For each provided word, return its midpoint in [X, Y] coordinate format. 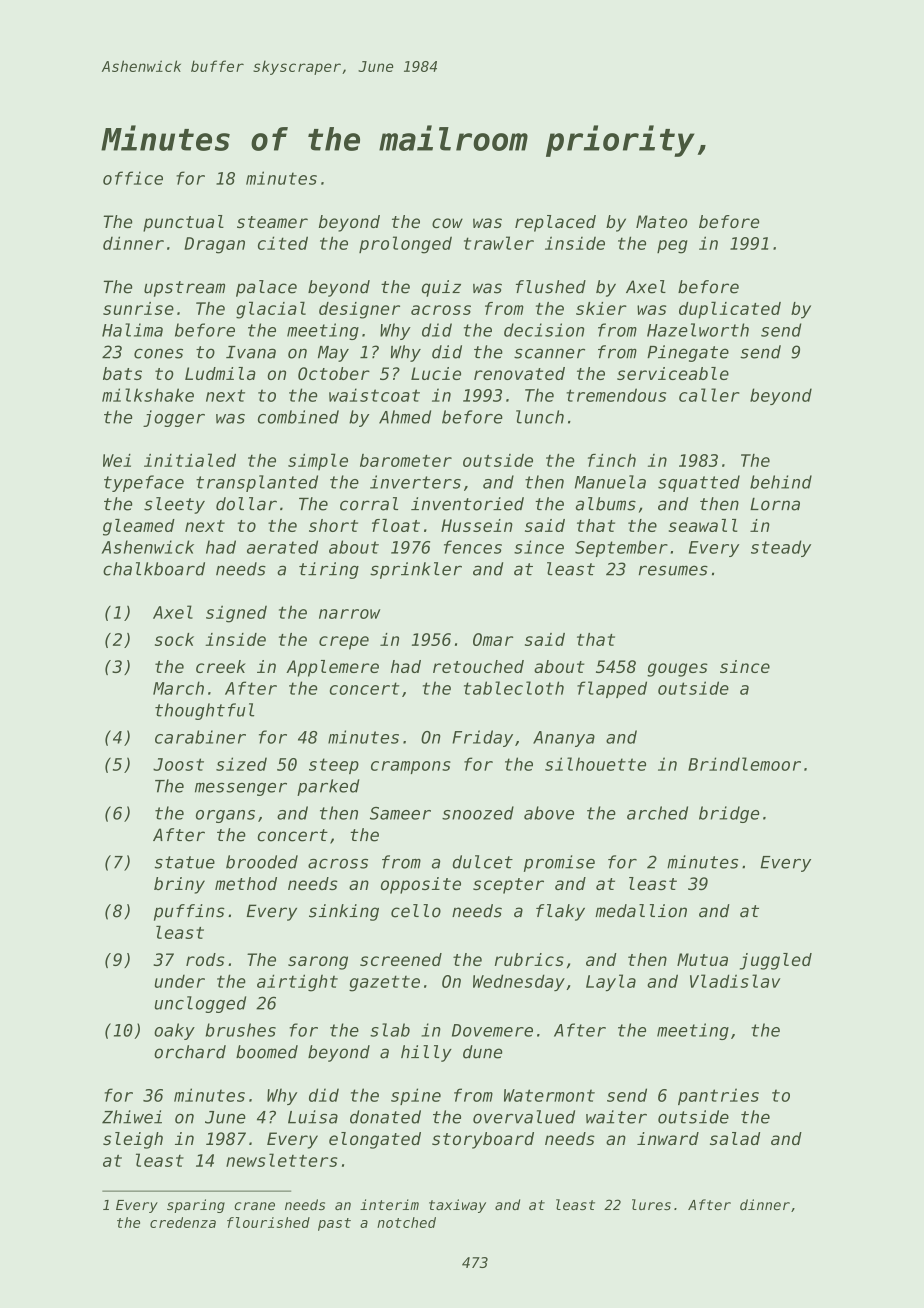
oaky [174, 1031]
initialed [190, 460]
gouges [677, 670]
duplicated [730, 310]
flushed [551, 287]
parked [328, 787]
